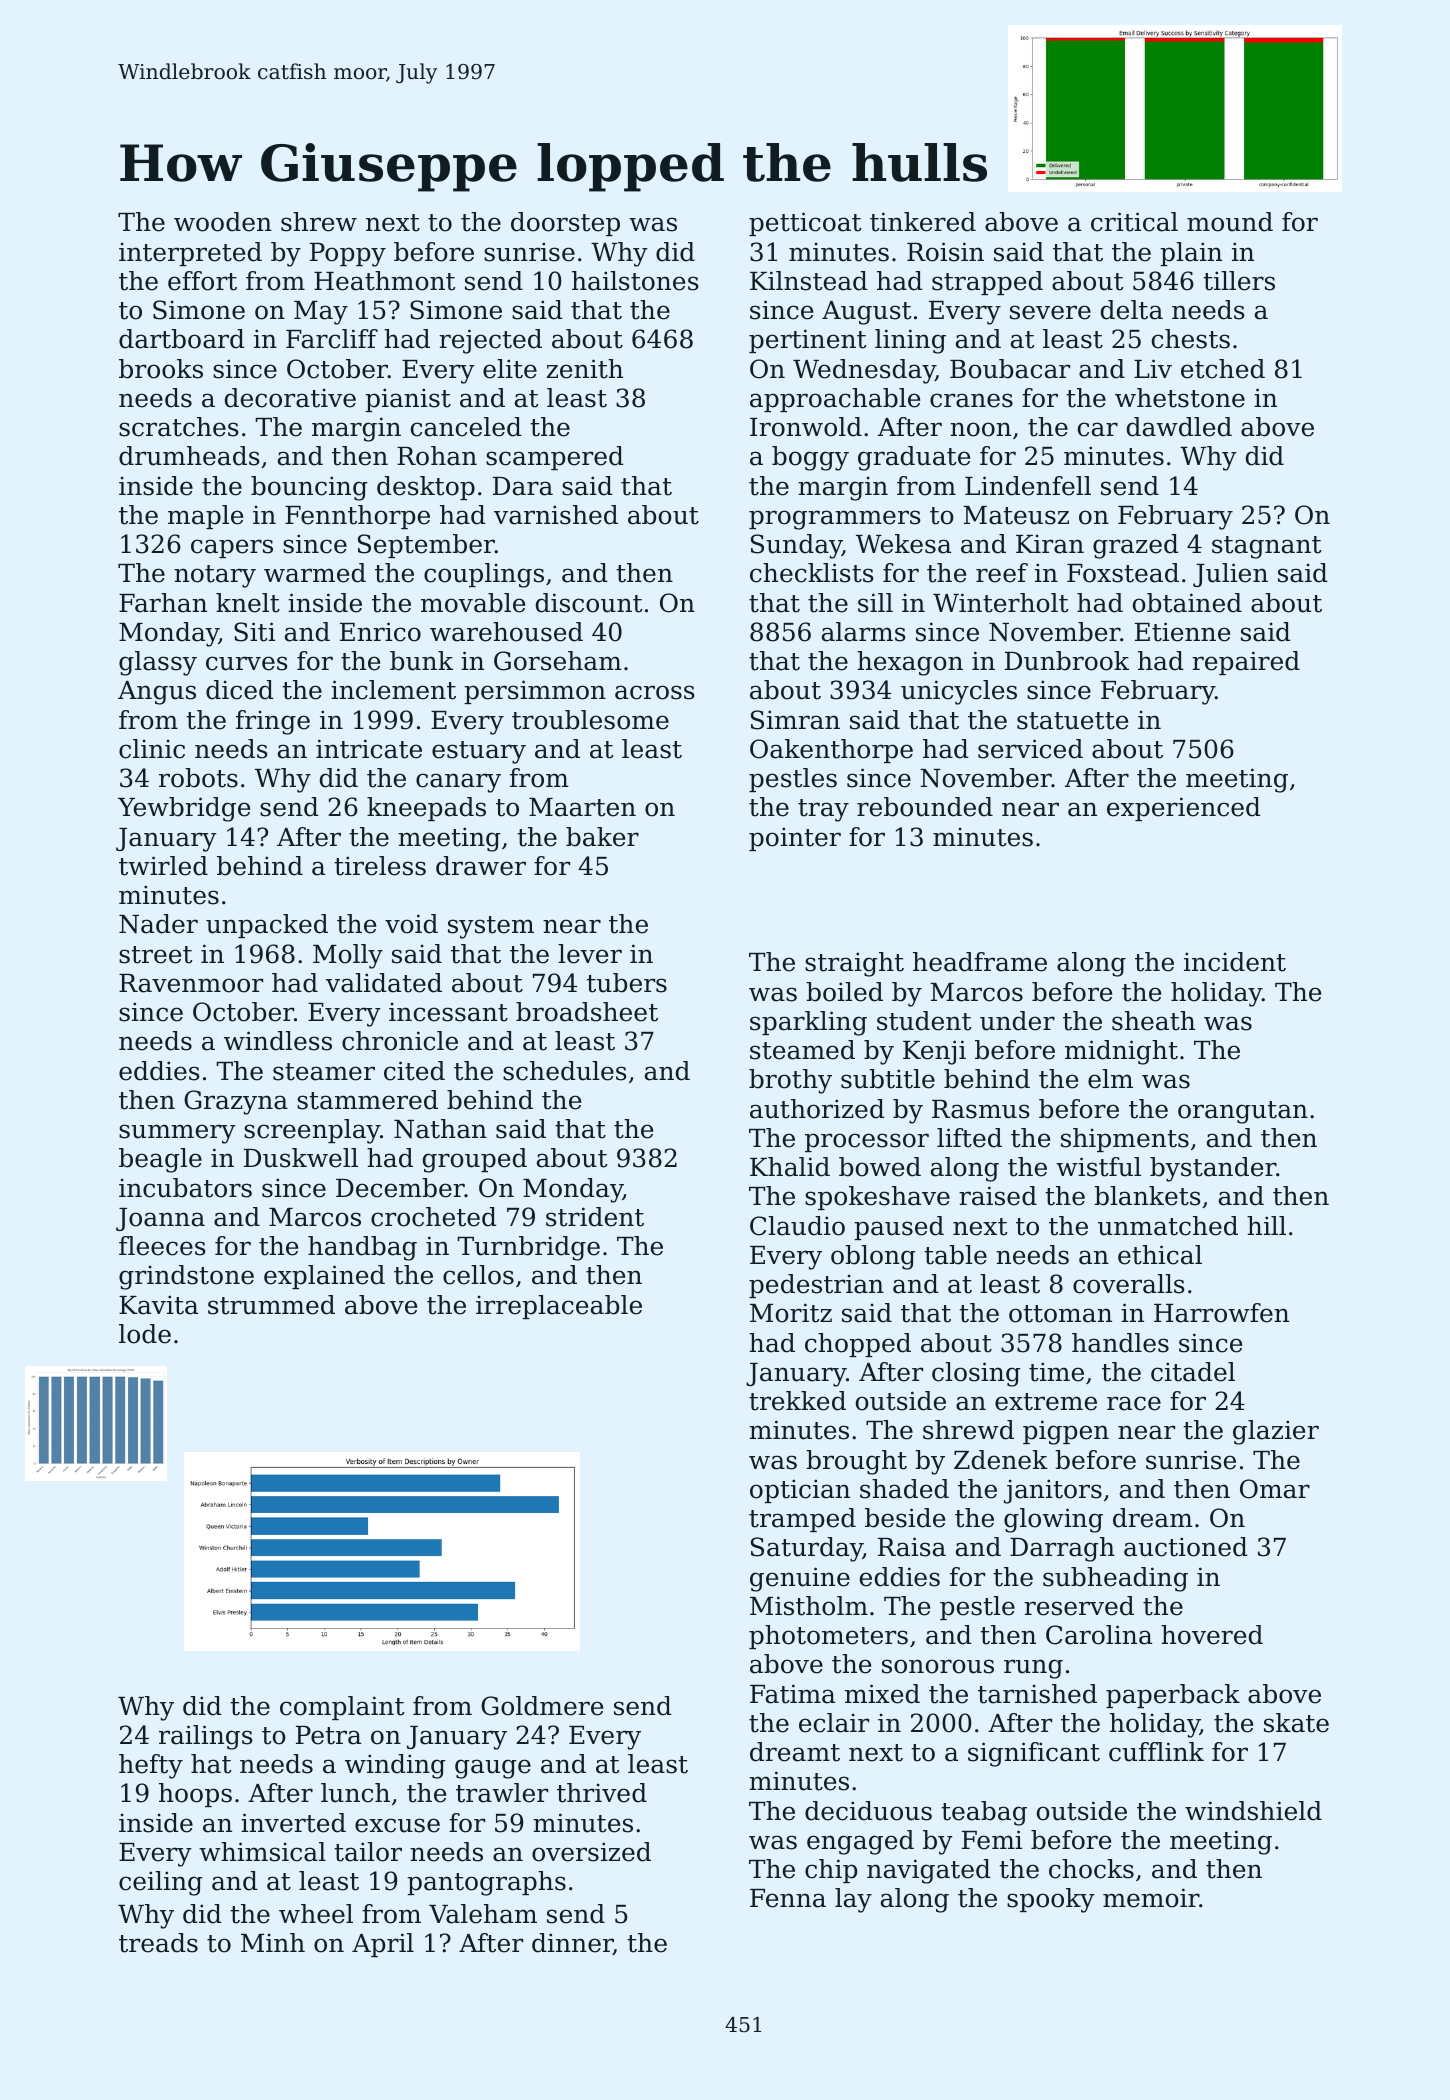 This document has height=2100, width=1450. I want to click on lunch, so click(355, 1793).
